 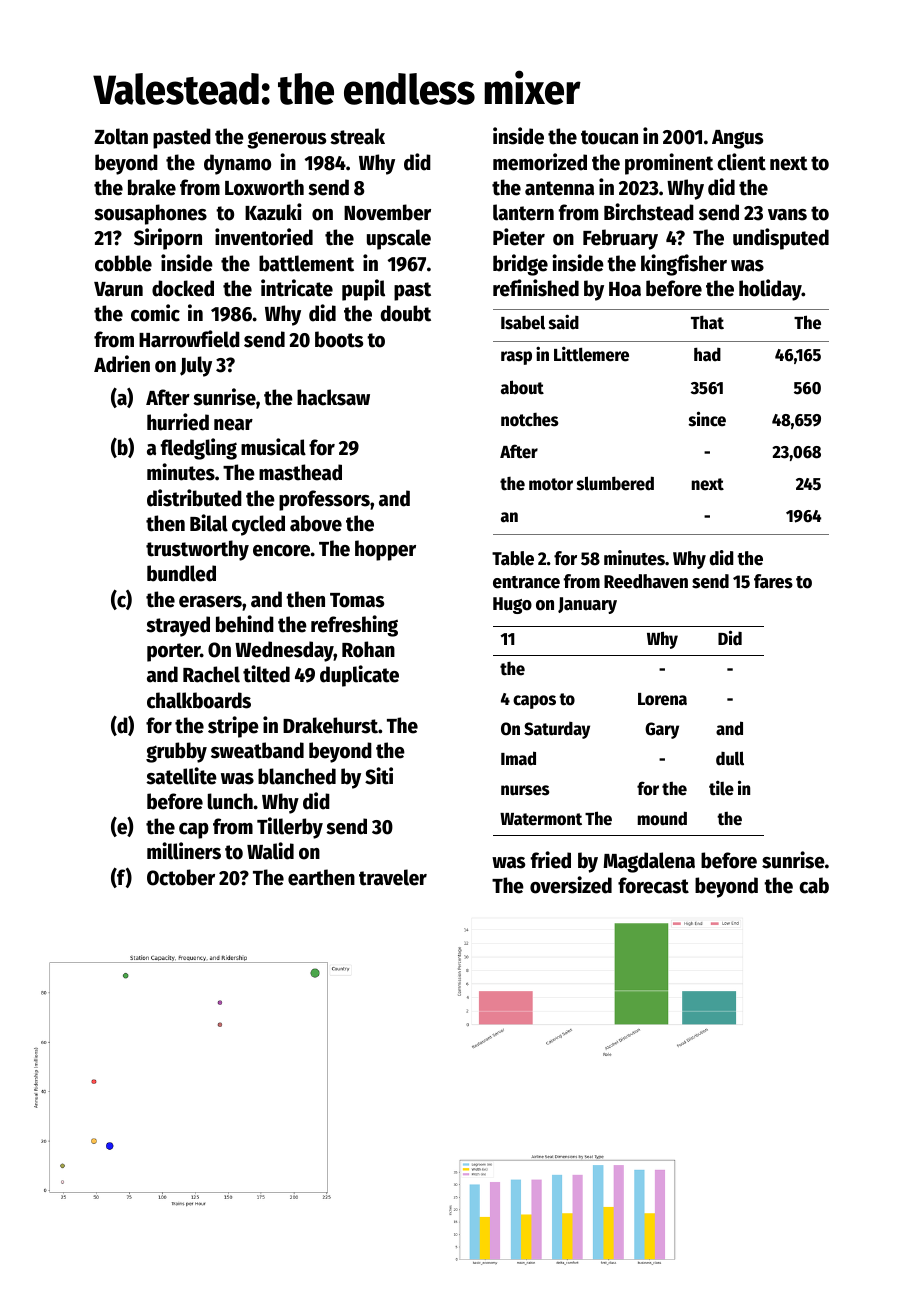 I want to click on Drakehurst, so click(x=330, y=725).
